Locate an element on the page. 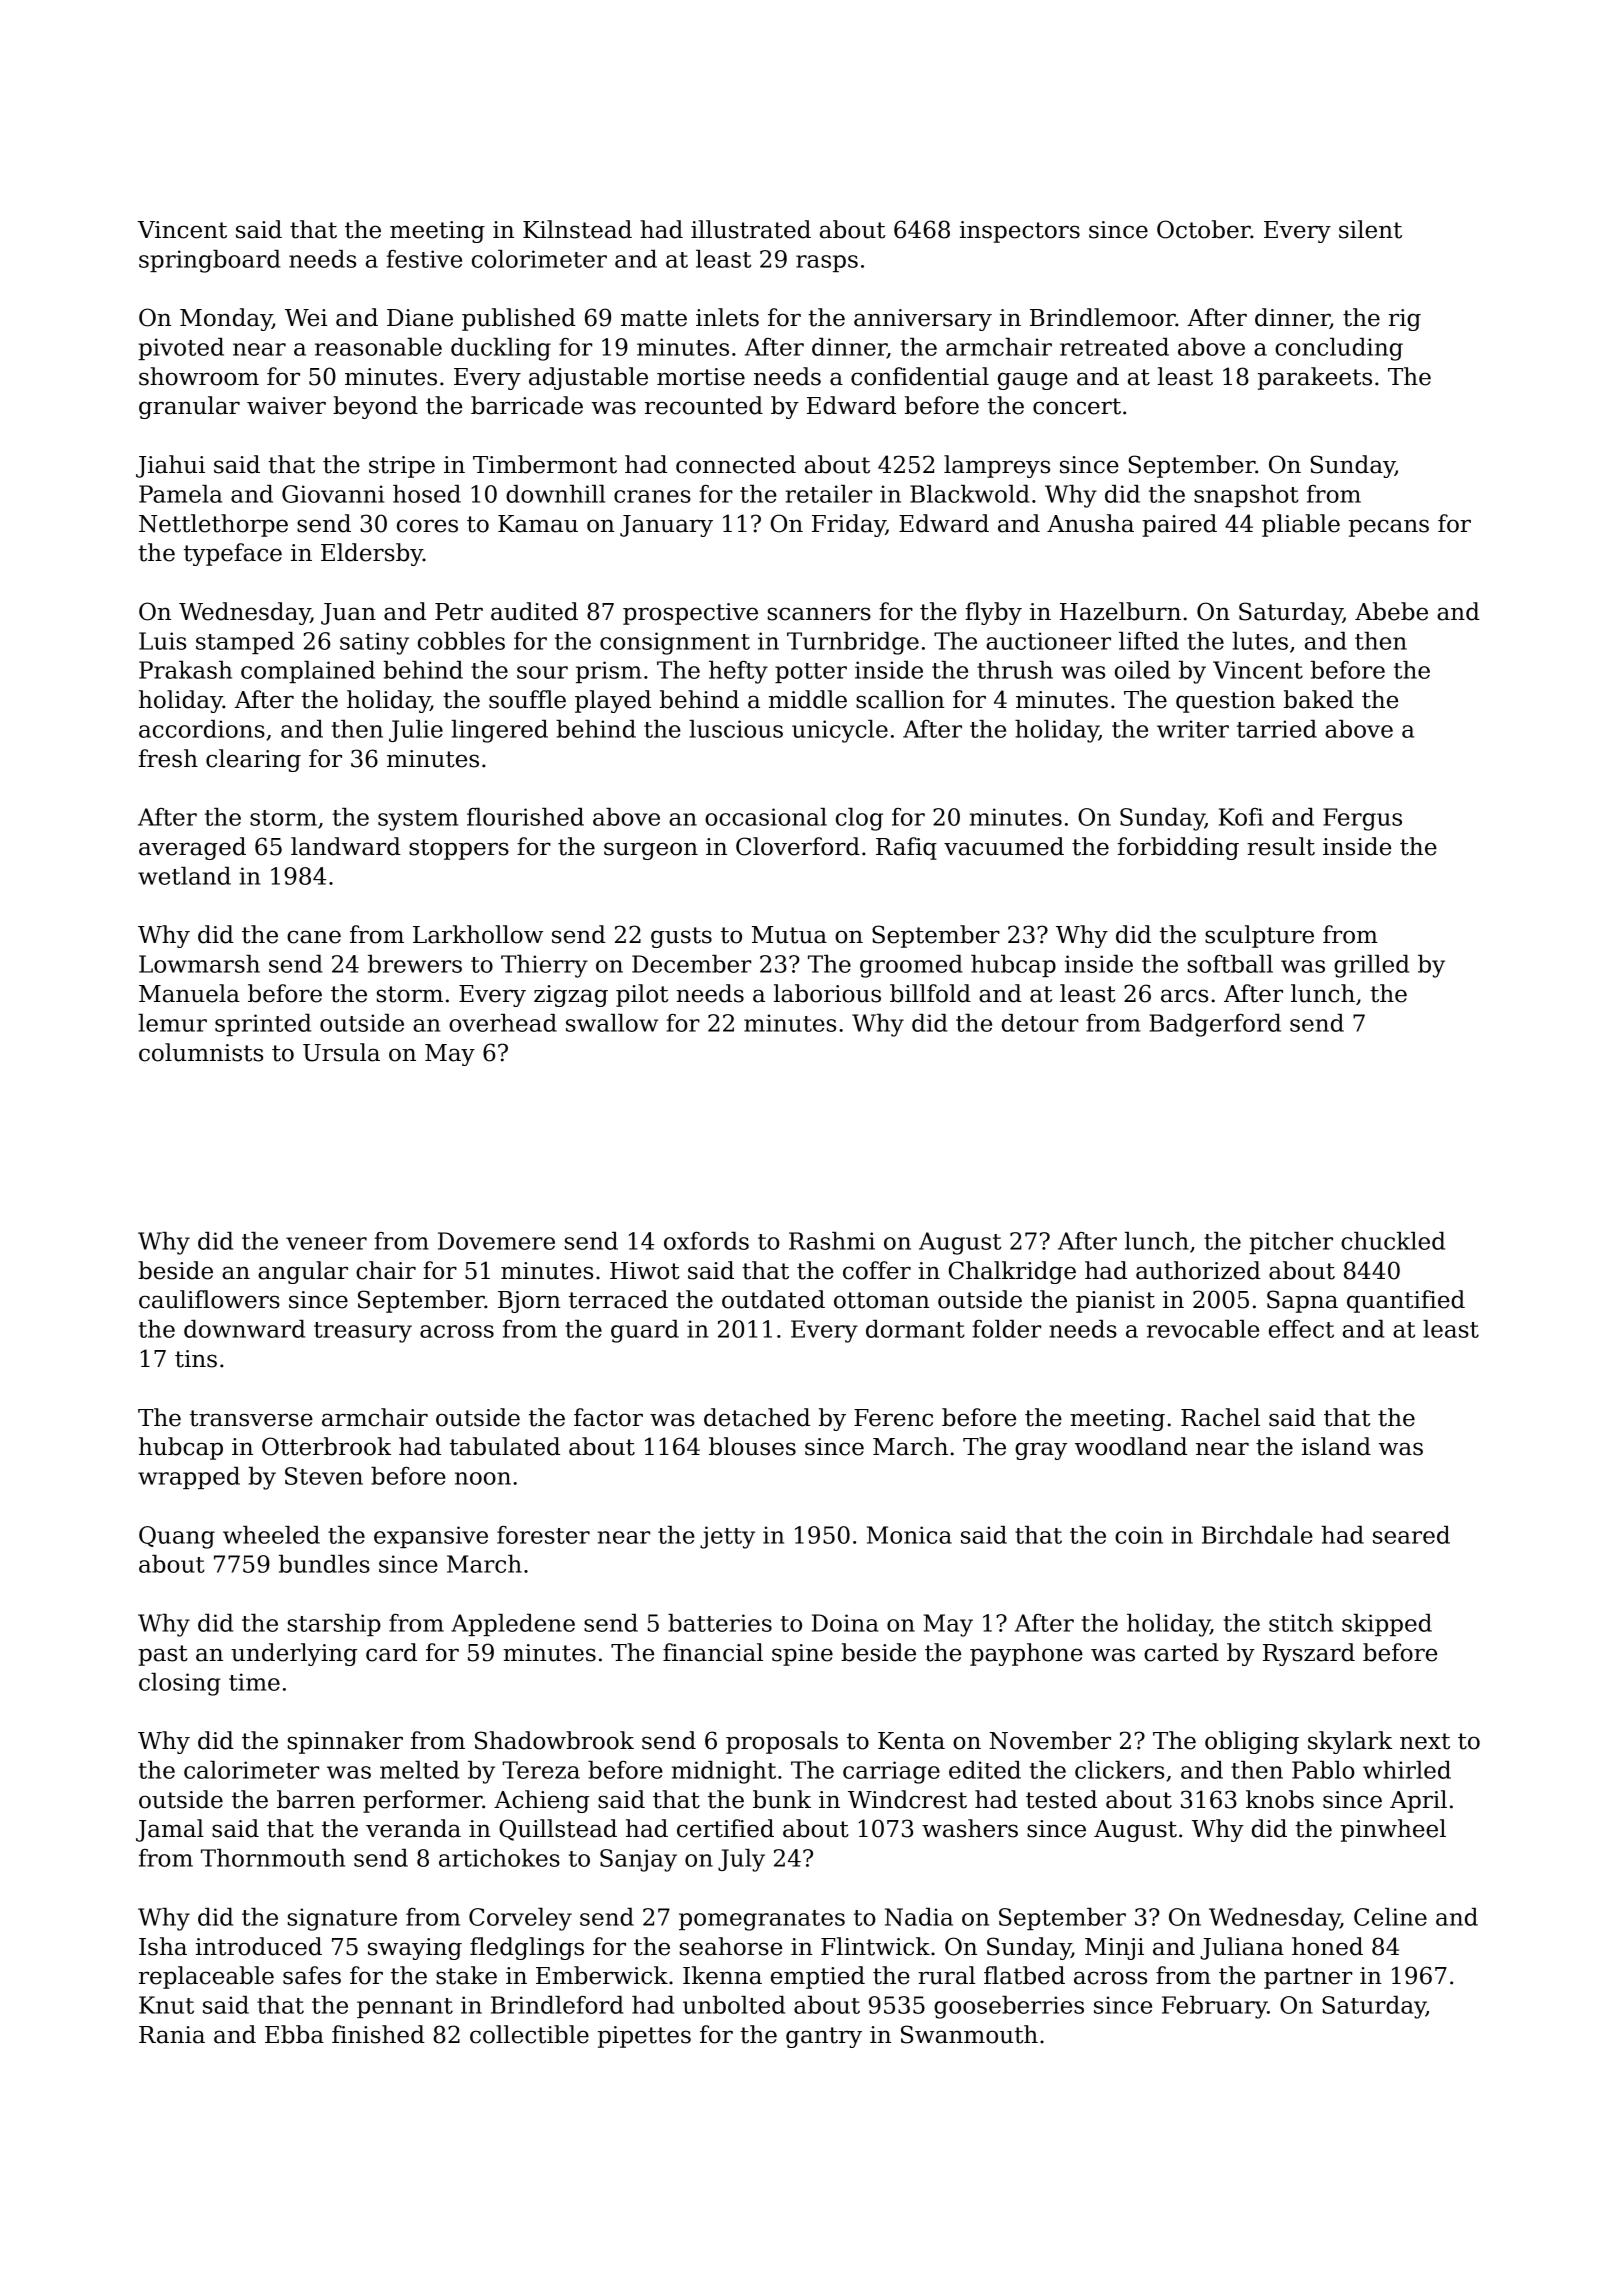  concluding is located at coordinates (1339, 349).
